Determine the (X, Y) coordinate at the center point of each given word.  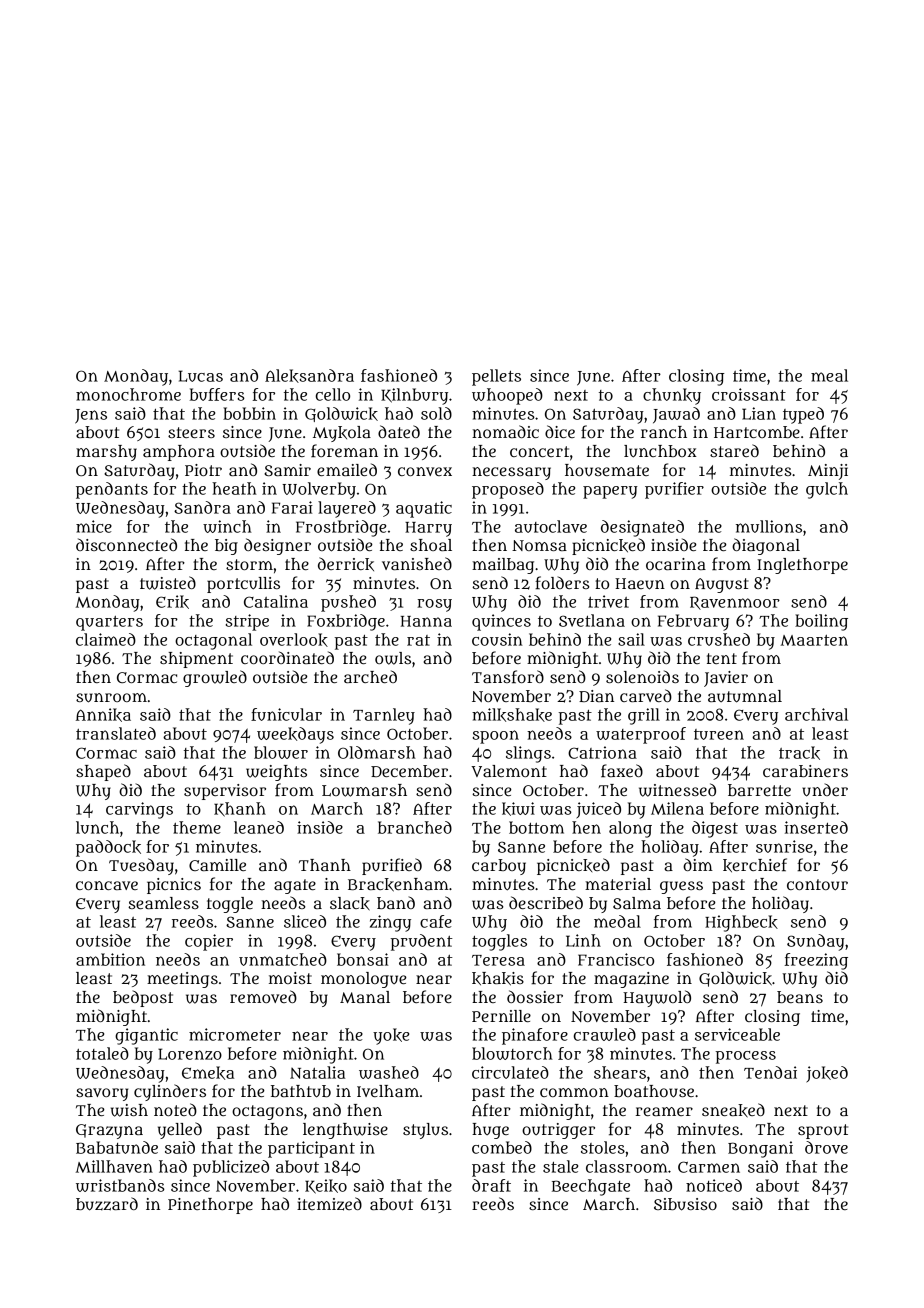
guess (681, 887)
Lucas (201, 376)
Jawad (676, 415)
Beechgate (591, 1187)
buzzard (107, 1204)
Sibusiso (685, 1204)
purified (392, 866)
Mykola (342, 434)
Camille (217, 865)
